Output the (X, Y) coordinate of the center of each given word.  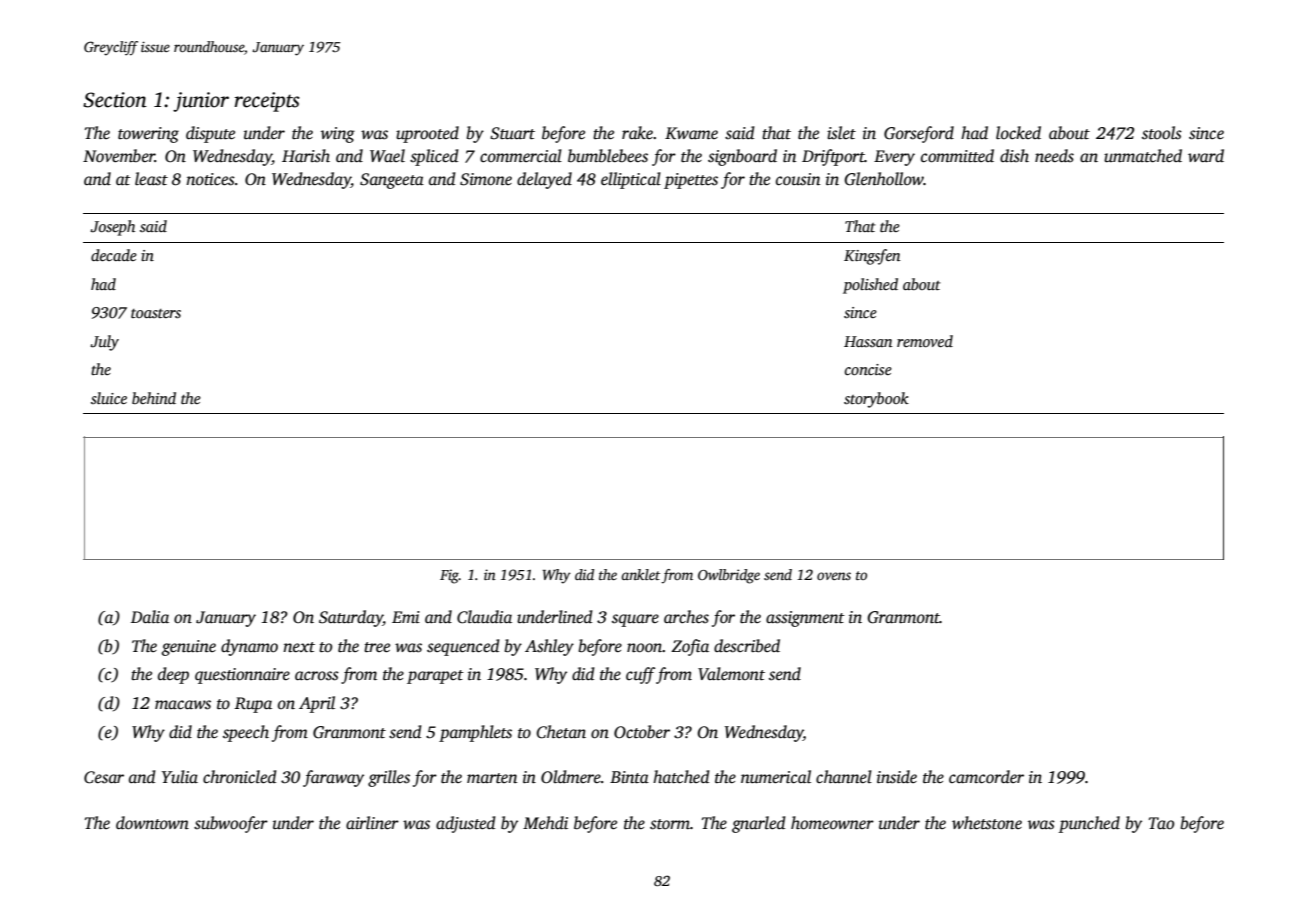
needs (1054, 156)
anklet (640, 574)
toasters (156, 314)
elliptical (631, 180)
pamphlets (475, 733)
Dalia (150, 617)
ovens (834, 576)
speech (246, 733)
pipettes (691, 181)
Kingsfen (872, 257)
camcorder (986, 777)
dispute (210, 134)
